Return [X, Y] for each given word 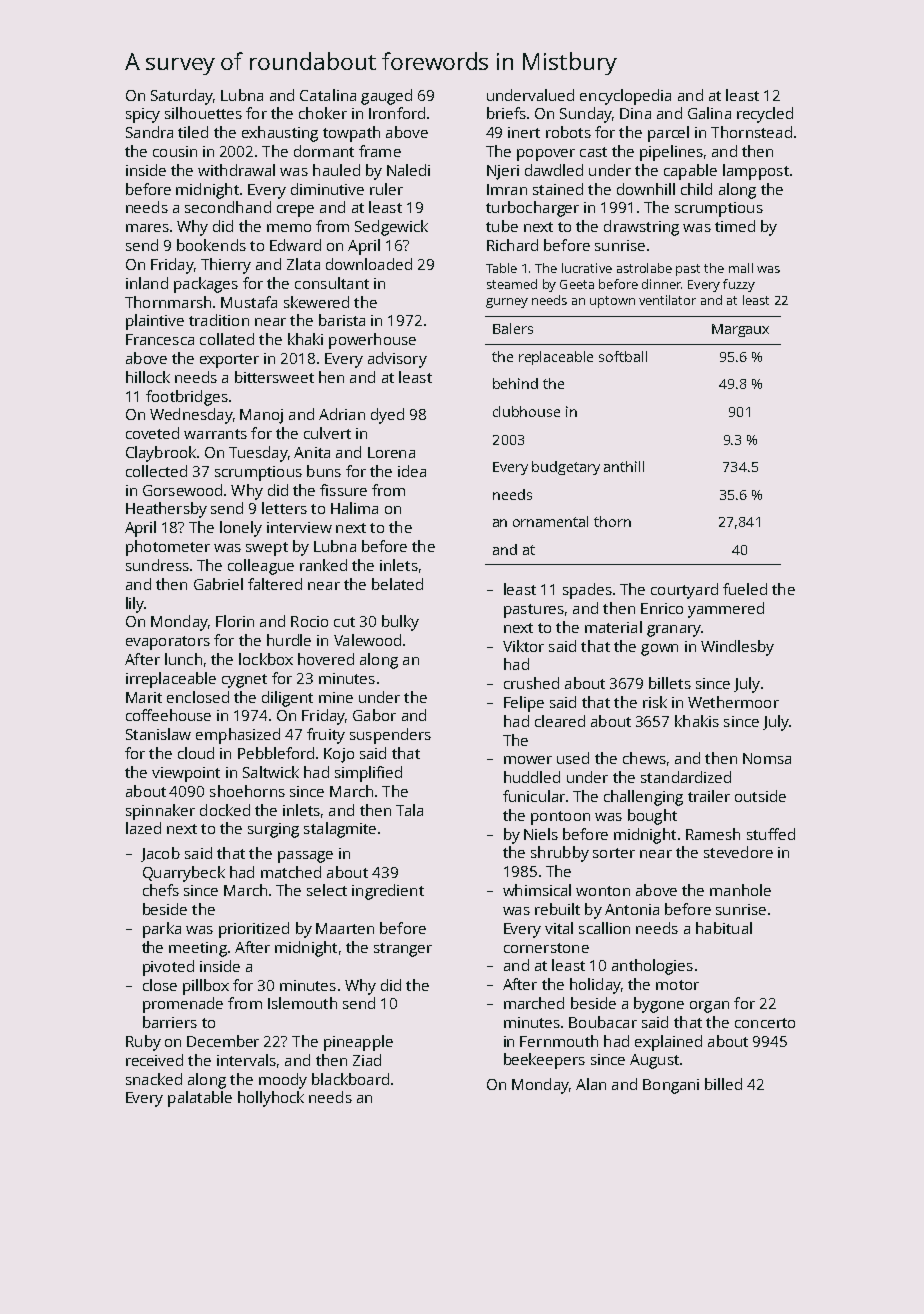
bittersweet [274, 377]
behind [515, 383]
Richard [512, 245]
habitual [724, 928]
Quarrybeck [184, 874]
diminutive [327, 189]
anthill [624, 466]
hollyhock [271, 1099]
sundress [157, 565]
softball [623, 356]
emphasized [238, 736]
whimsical [537, 890]
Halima [354, 508]
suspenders [390, 736]
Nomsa [767, 758]
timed [735, 226]
